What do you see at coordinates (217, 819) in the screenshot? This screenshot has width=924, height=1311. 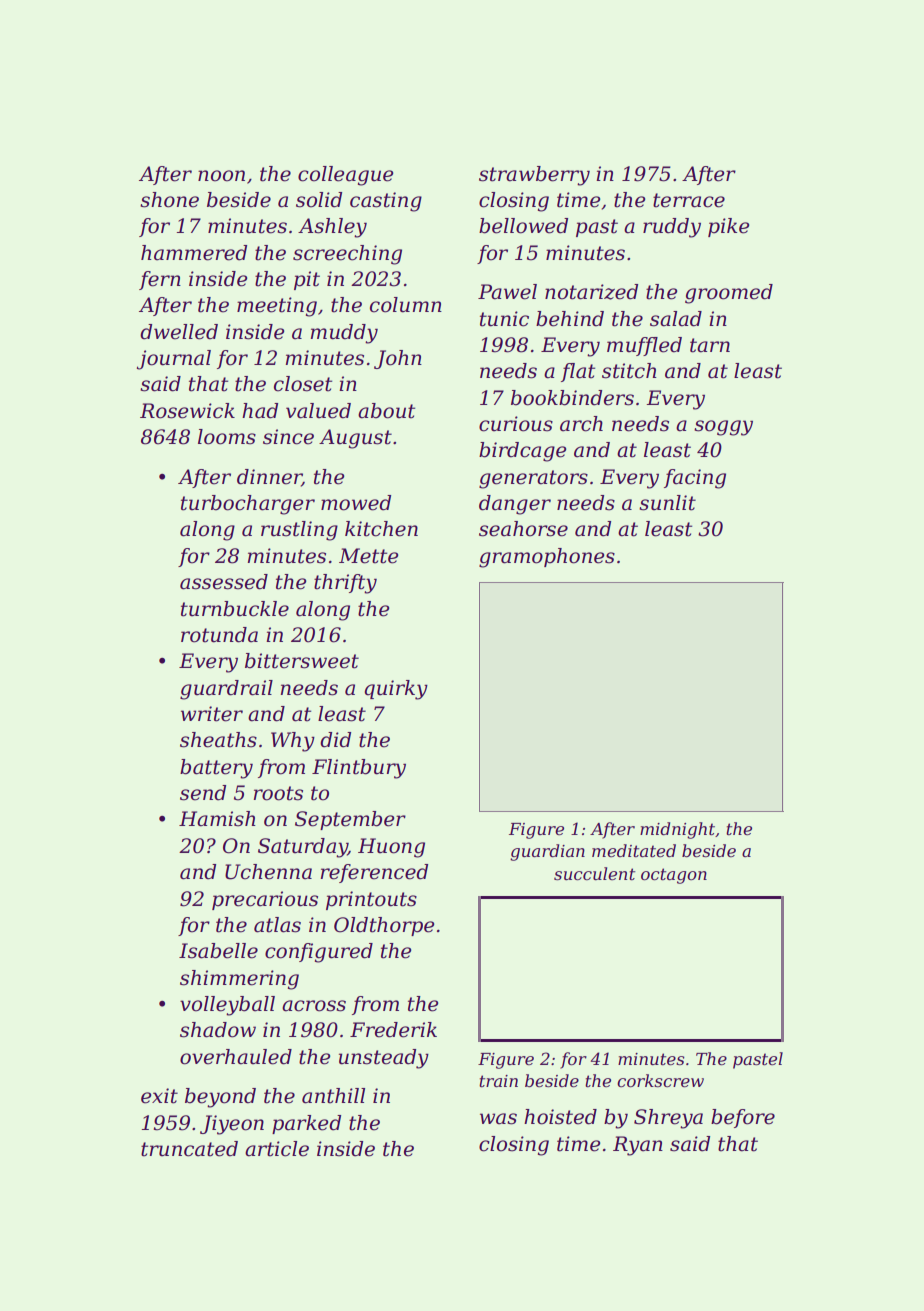 I see `Hamish` at bounding box center [217, 819].
